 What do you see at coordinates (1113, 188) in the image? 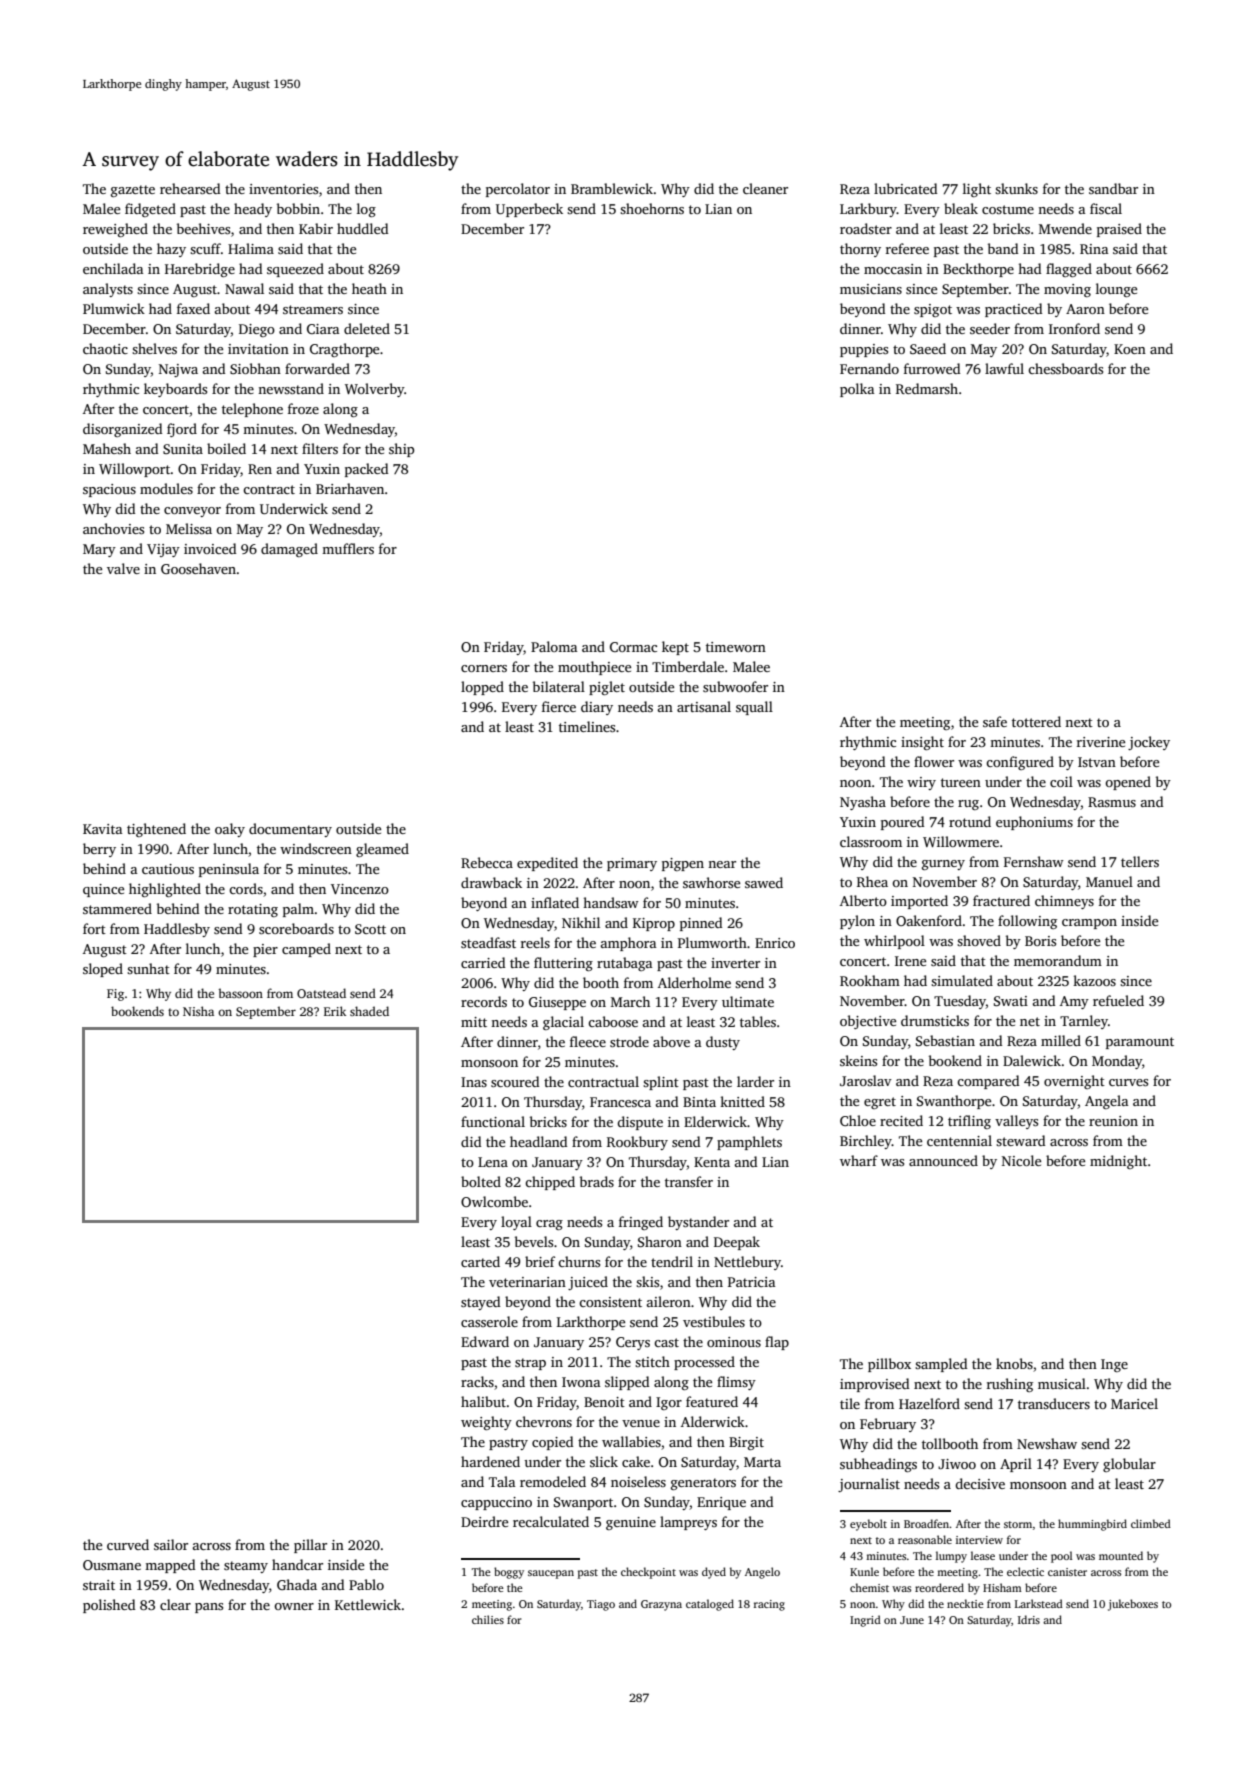
I see `sandbar` at bounding box center [1113, 188].
